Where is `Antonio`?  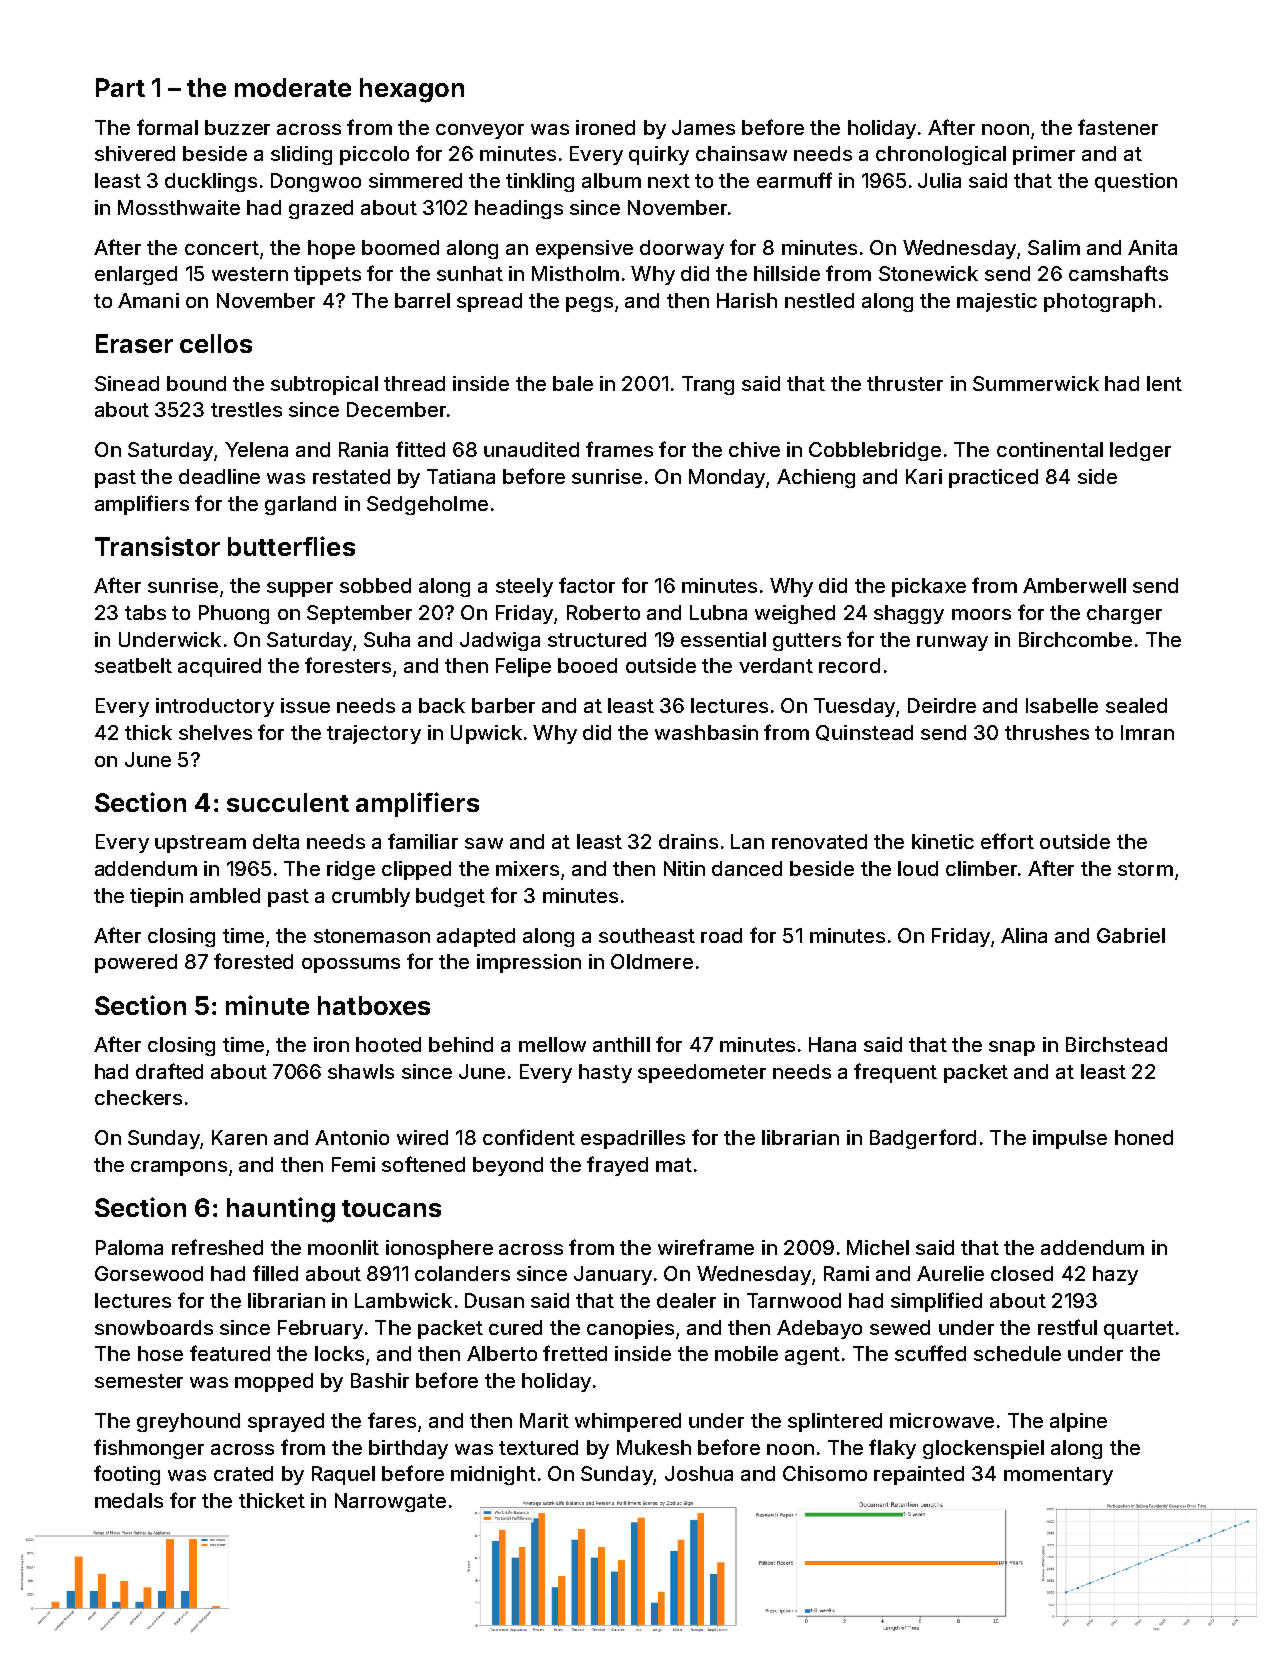
Antonio is located at coordinates (352, 1137).
